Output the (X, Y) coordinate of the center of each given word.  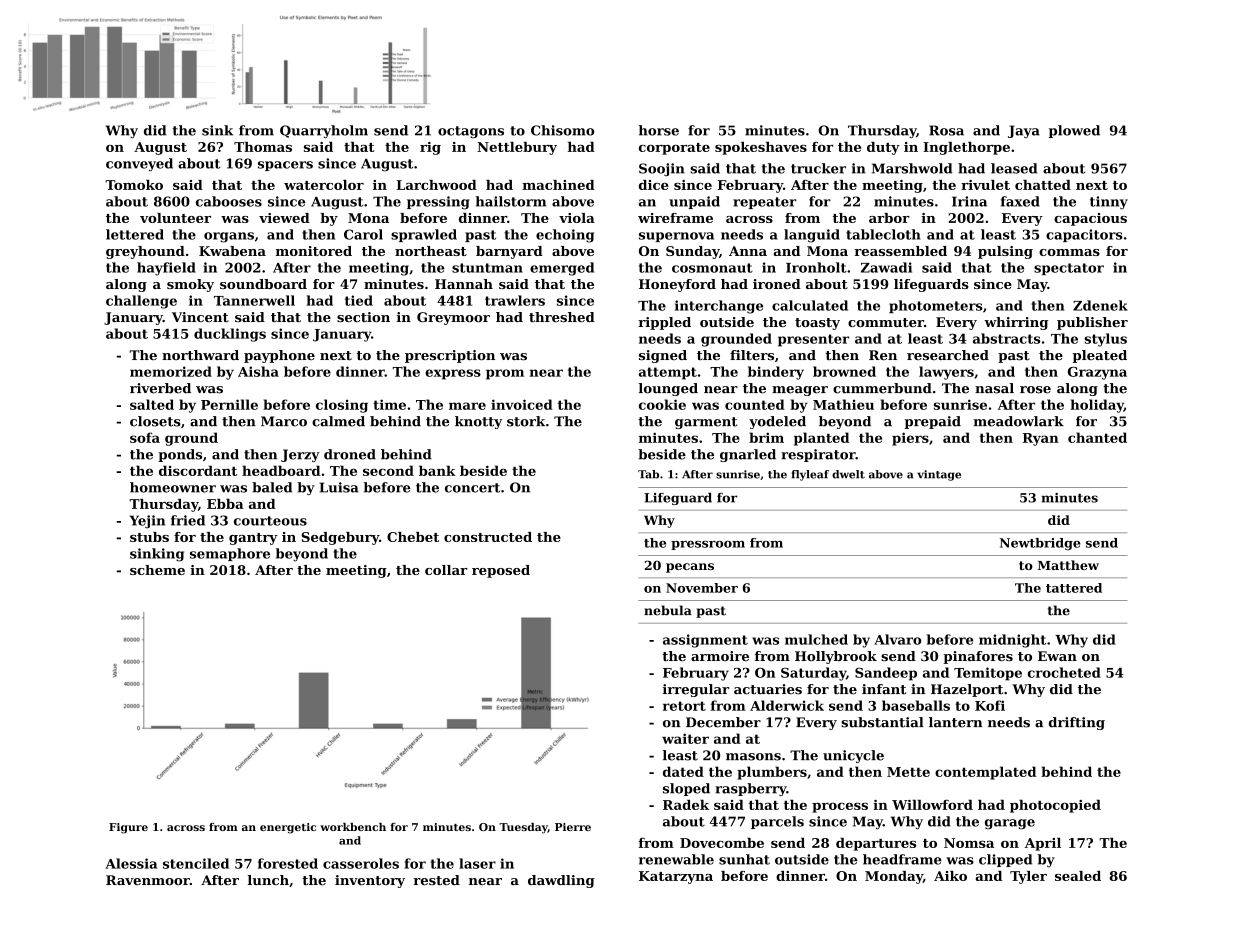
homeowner (173, 487)
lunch (268, 880)
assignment (705, 641)
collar (446, 570)
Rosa (946, 130)
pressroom (708, 545)
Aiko (950, 876)
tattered (1074, 588)
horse (659, 130)
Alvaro (897, 639)
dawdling (561, 881)
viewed (284, 218)
